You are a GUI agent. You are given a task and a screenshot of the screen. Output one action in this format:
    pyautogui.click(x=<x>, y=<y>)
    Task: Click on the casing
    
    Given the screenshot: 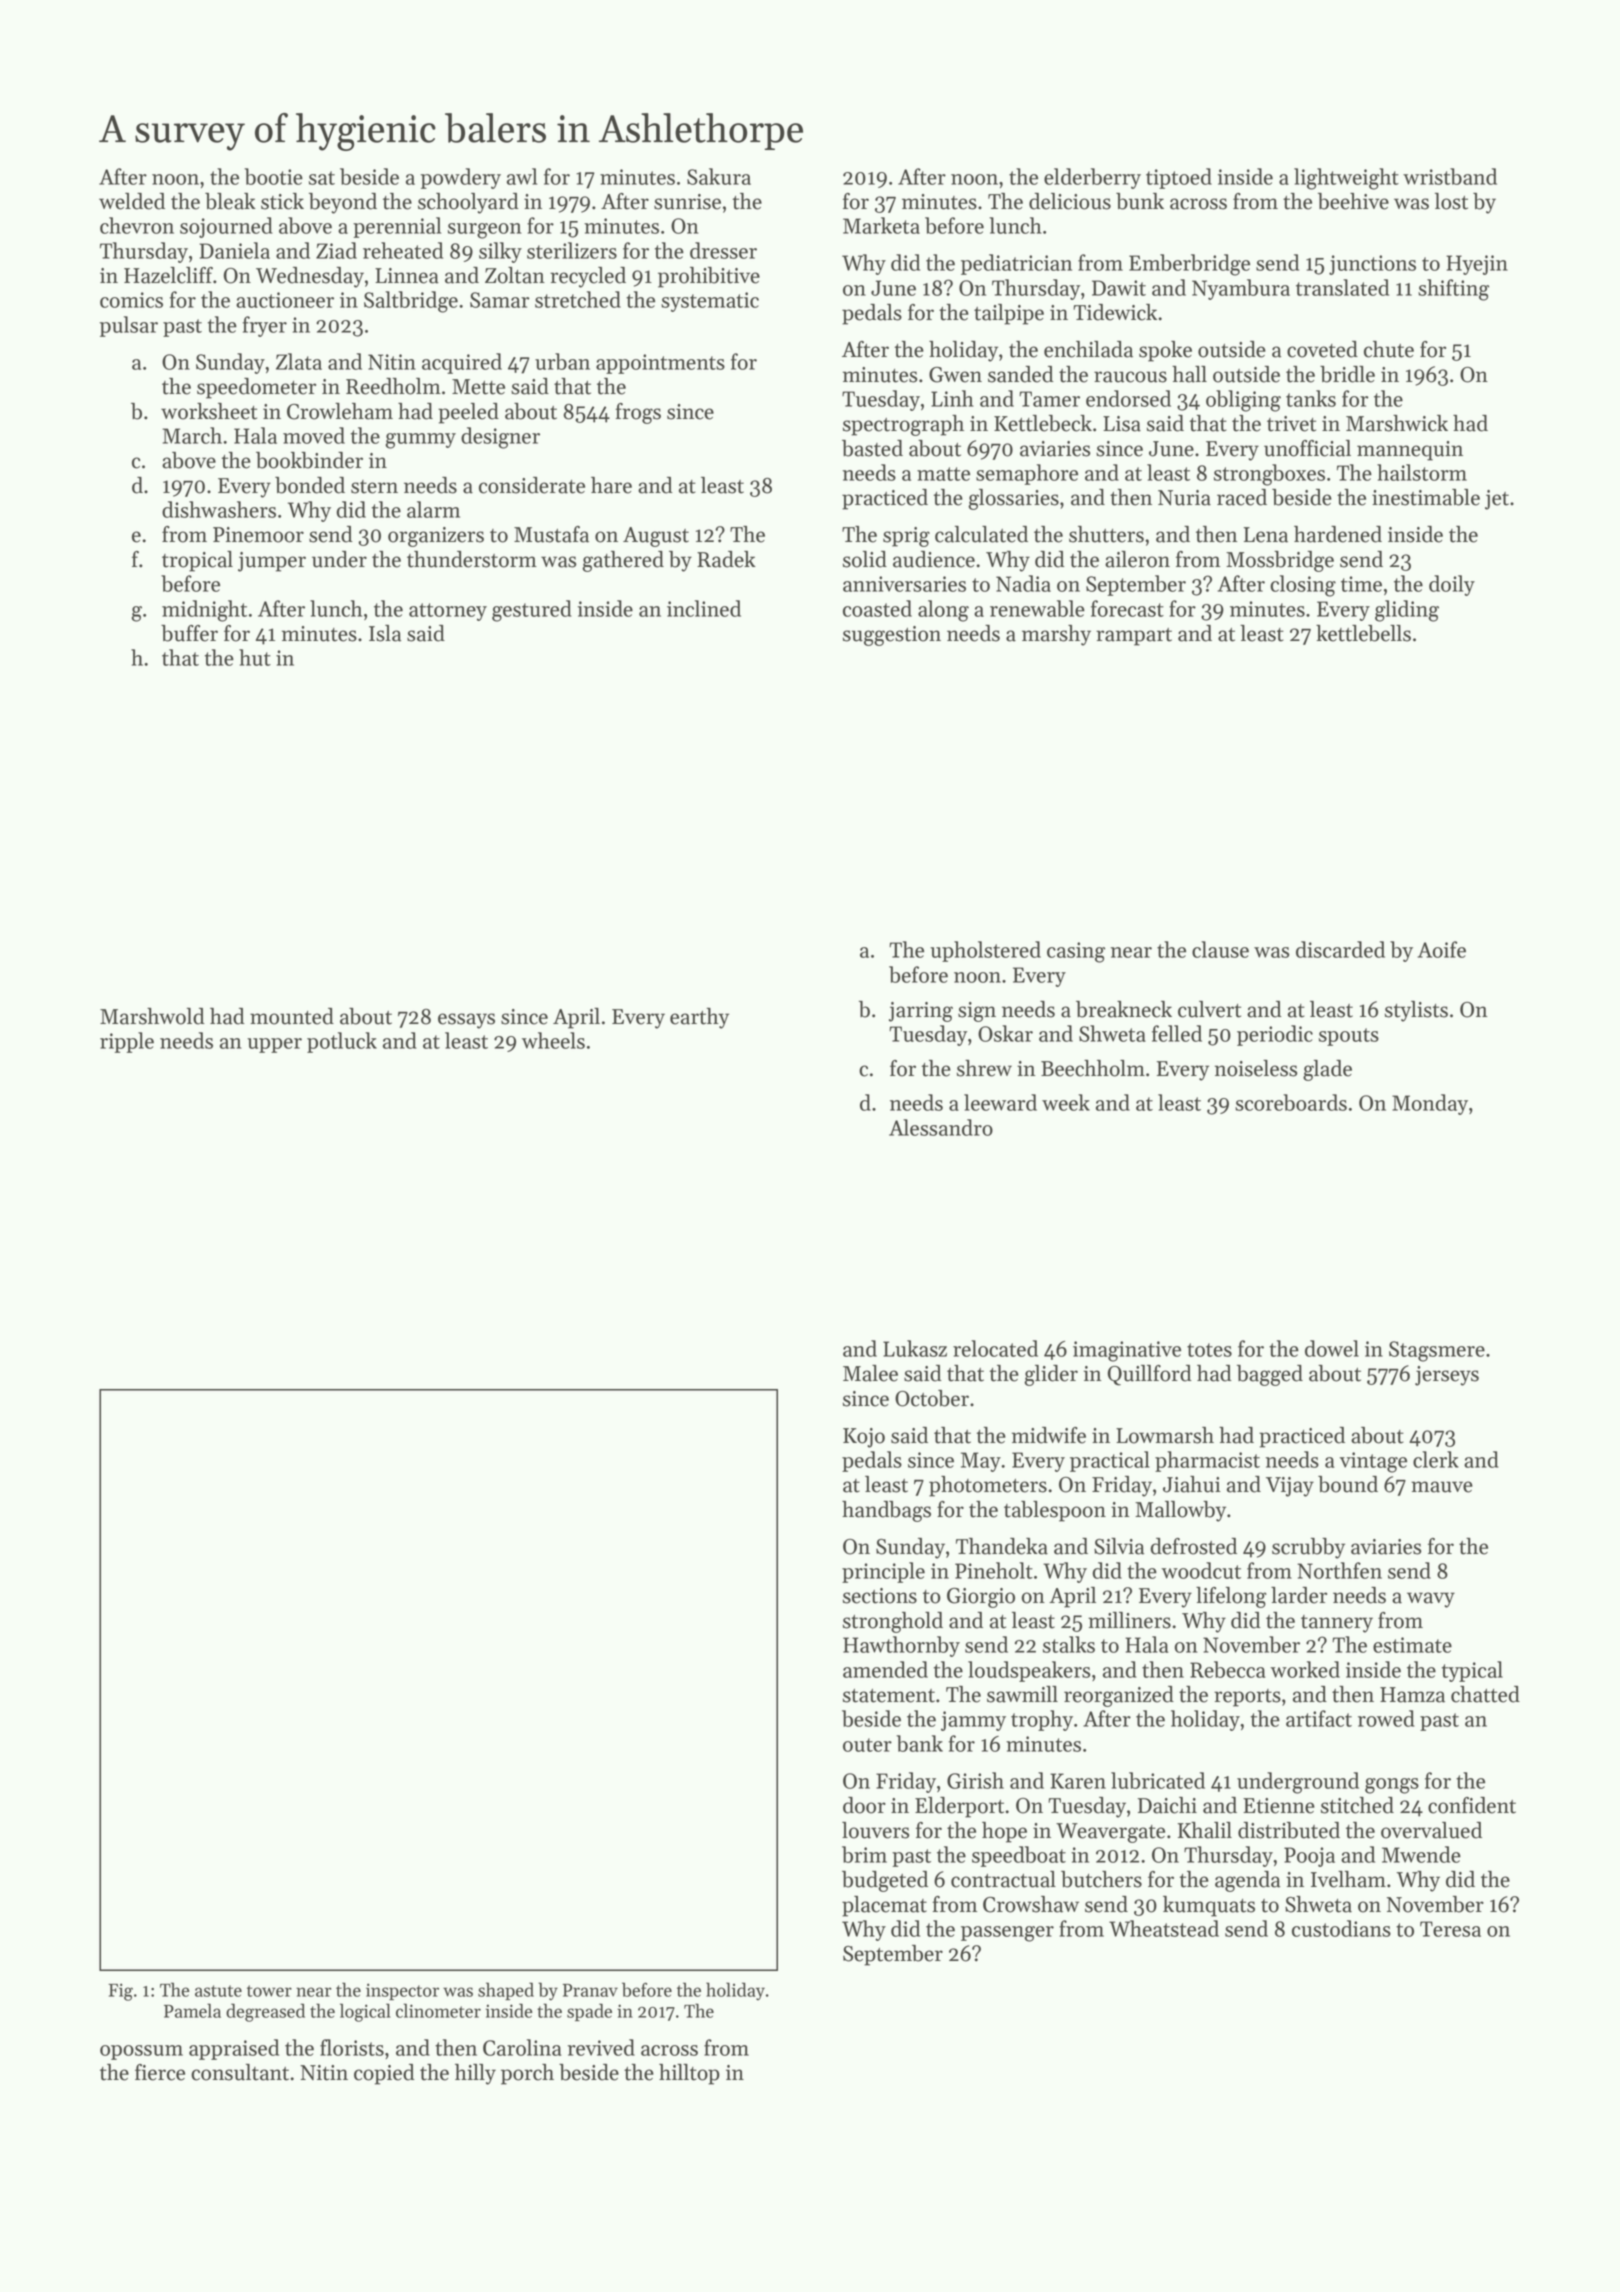 What is the action you would take?
    pyautogui.click(x=1076, y=952)
